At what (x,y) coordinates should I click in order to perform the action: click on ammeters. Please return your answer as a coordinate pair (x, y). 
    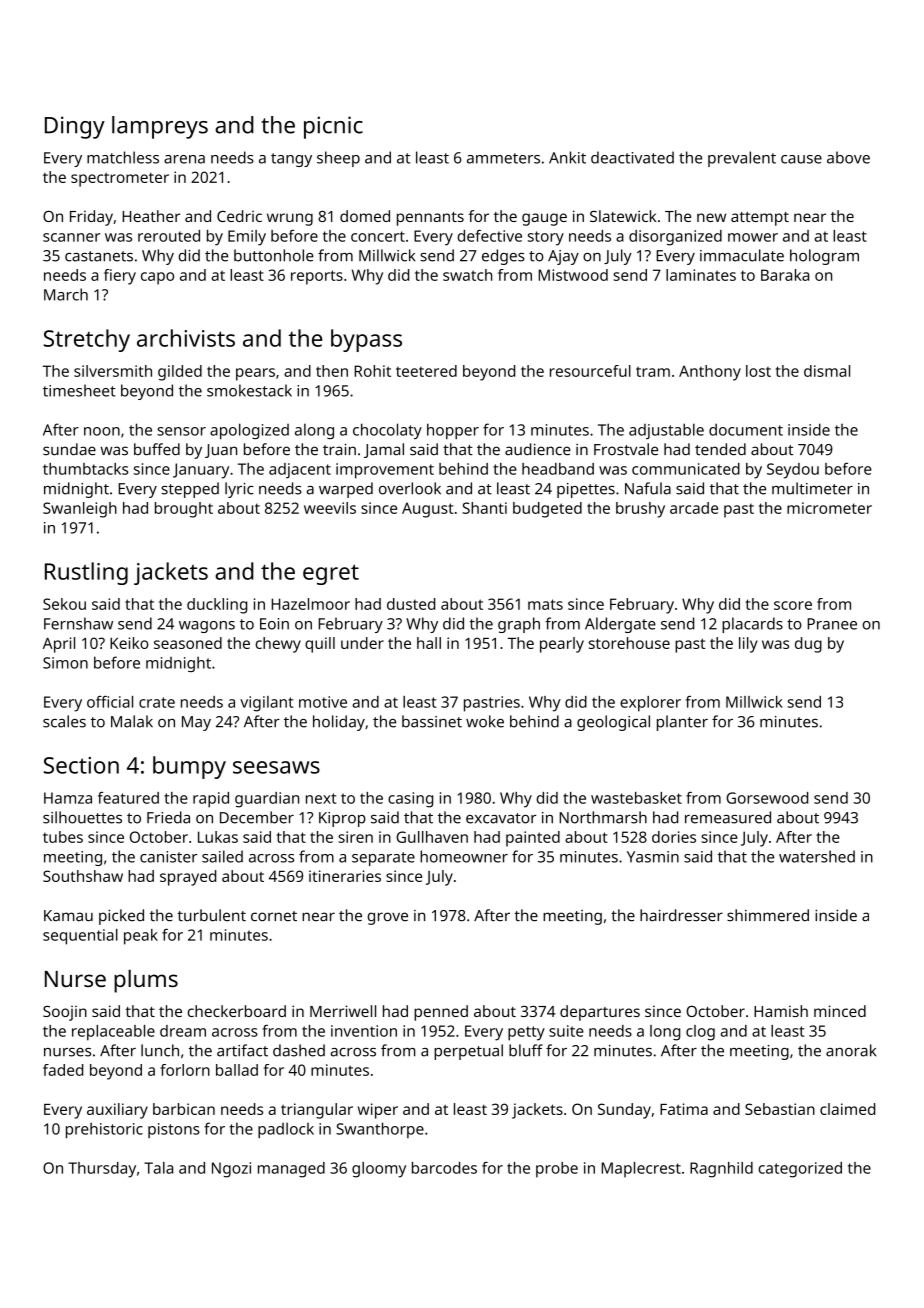
    Looking at the image, I should click on (503, 158).
